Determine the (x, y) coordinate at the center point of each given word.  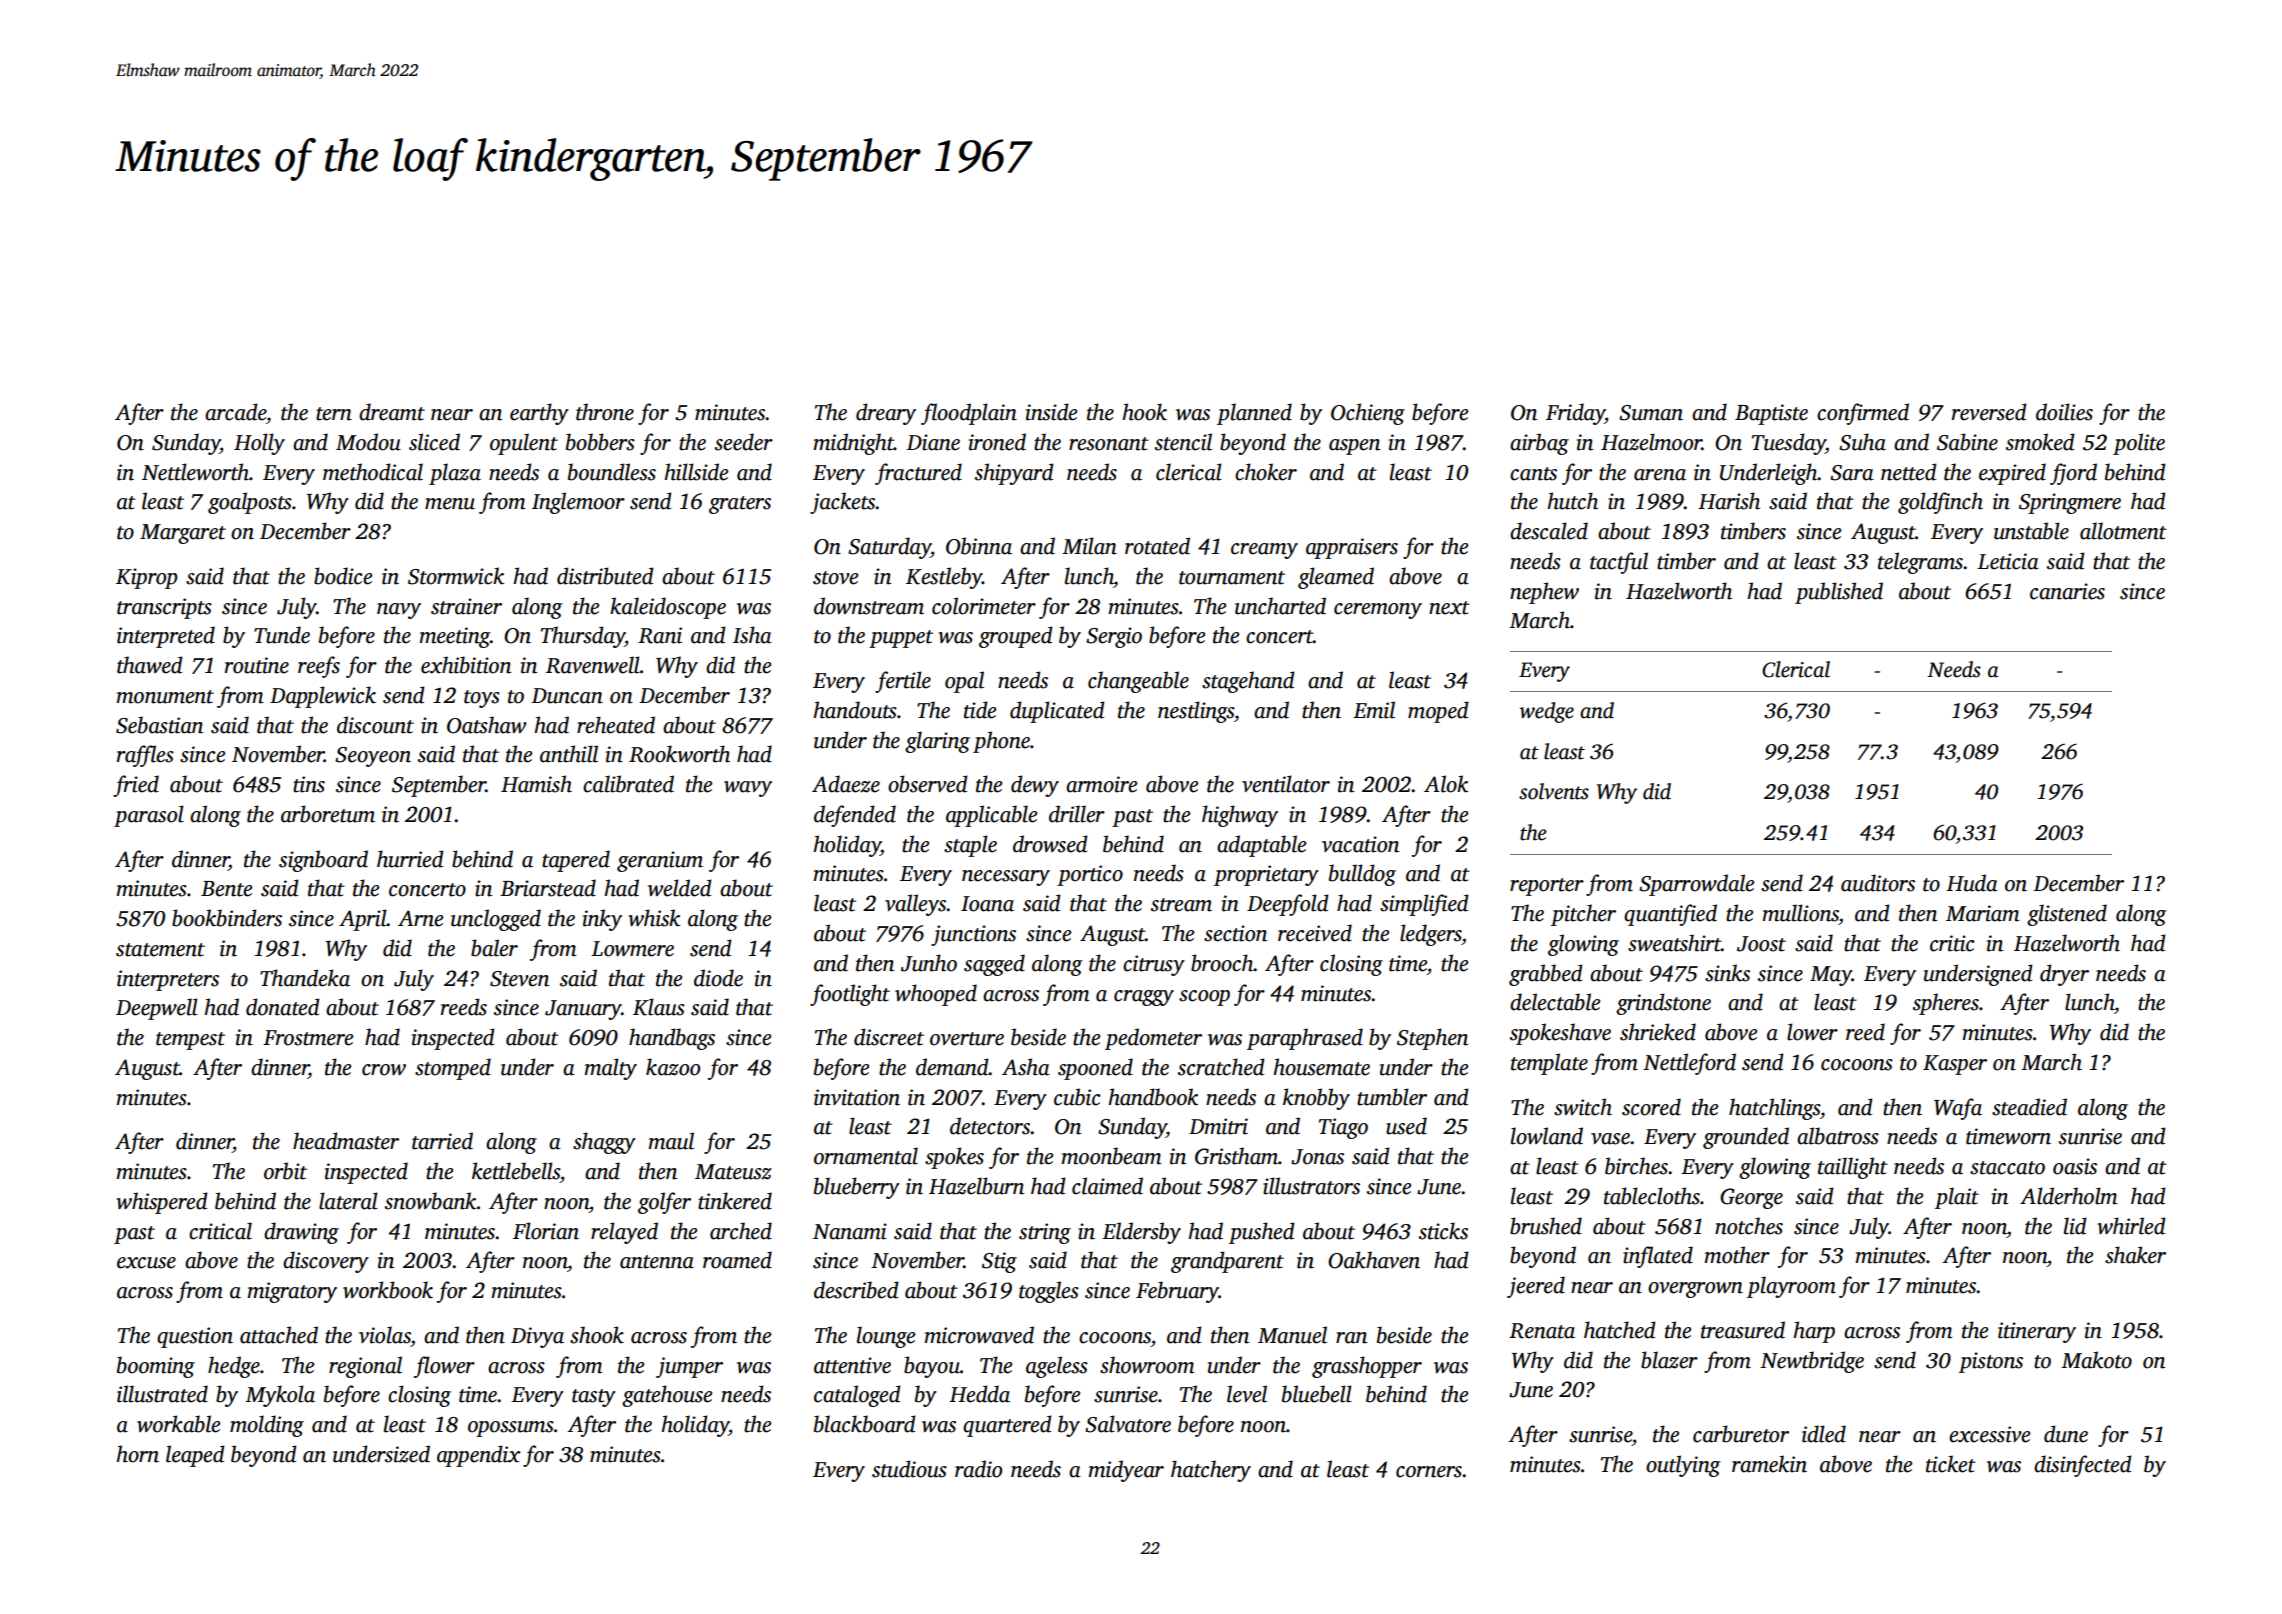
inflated (1658, 1257)
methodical (373, 472)
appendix (478, 1456)
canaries (2067, 591)
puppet (901, 639)
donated (283, 1007)
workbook (388, 1290)
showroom (1147, 1365)
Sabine (1967, 442)
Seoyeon (373, 757)
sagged (994, 965)
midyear (1126, 1471)
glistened (2067, 915)
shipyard (1014, 474)
